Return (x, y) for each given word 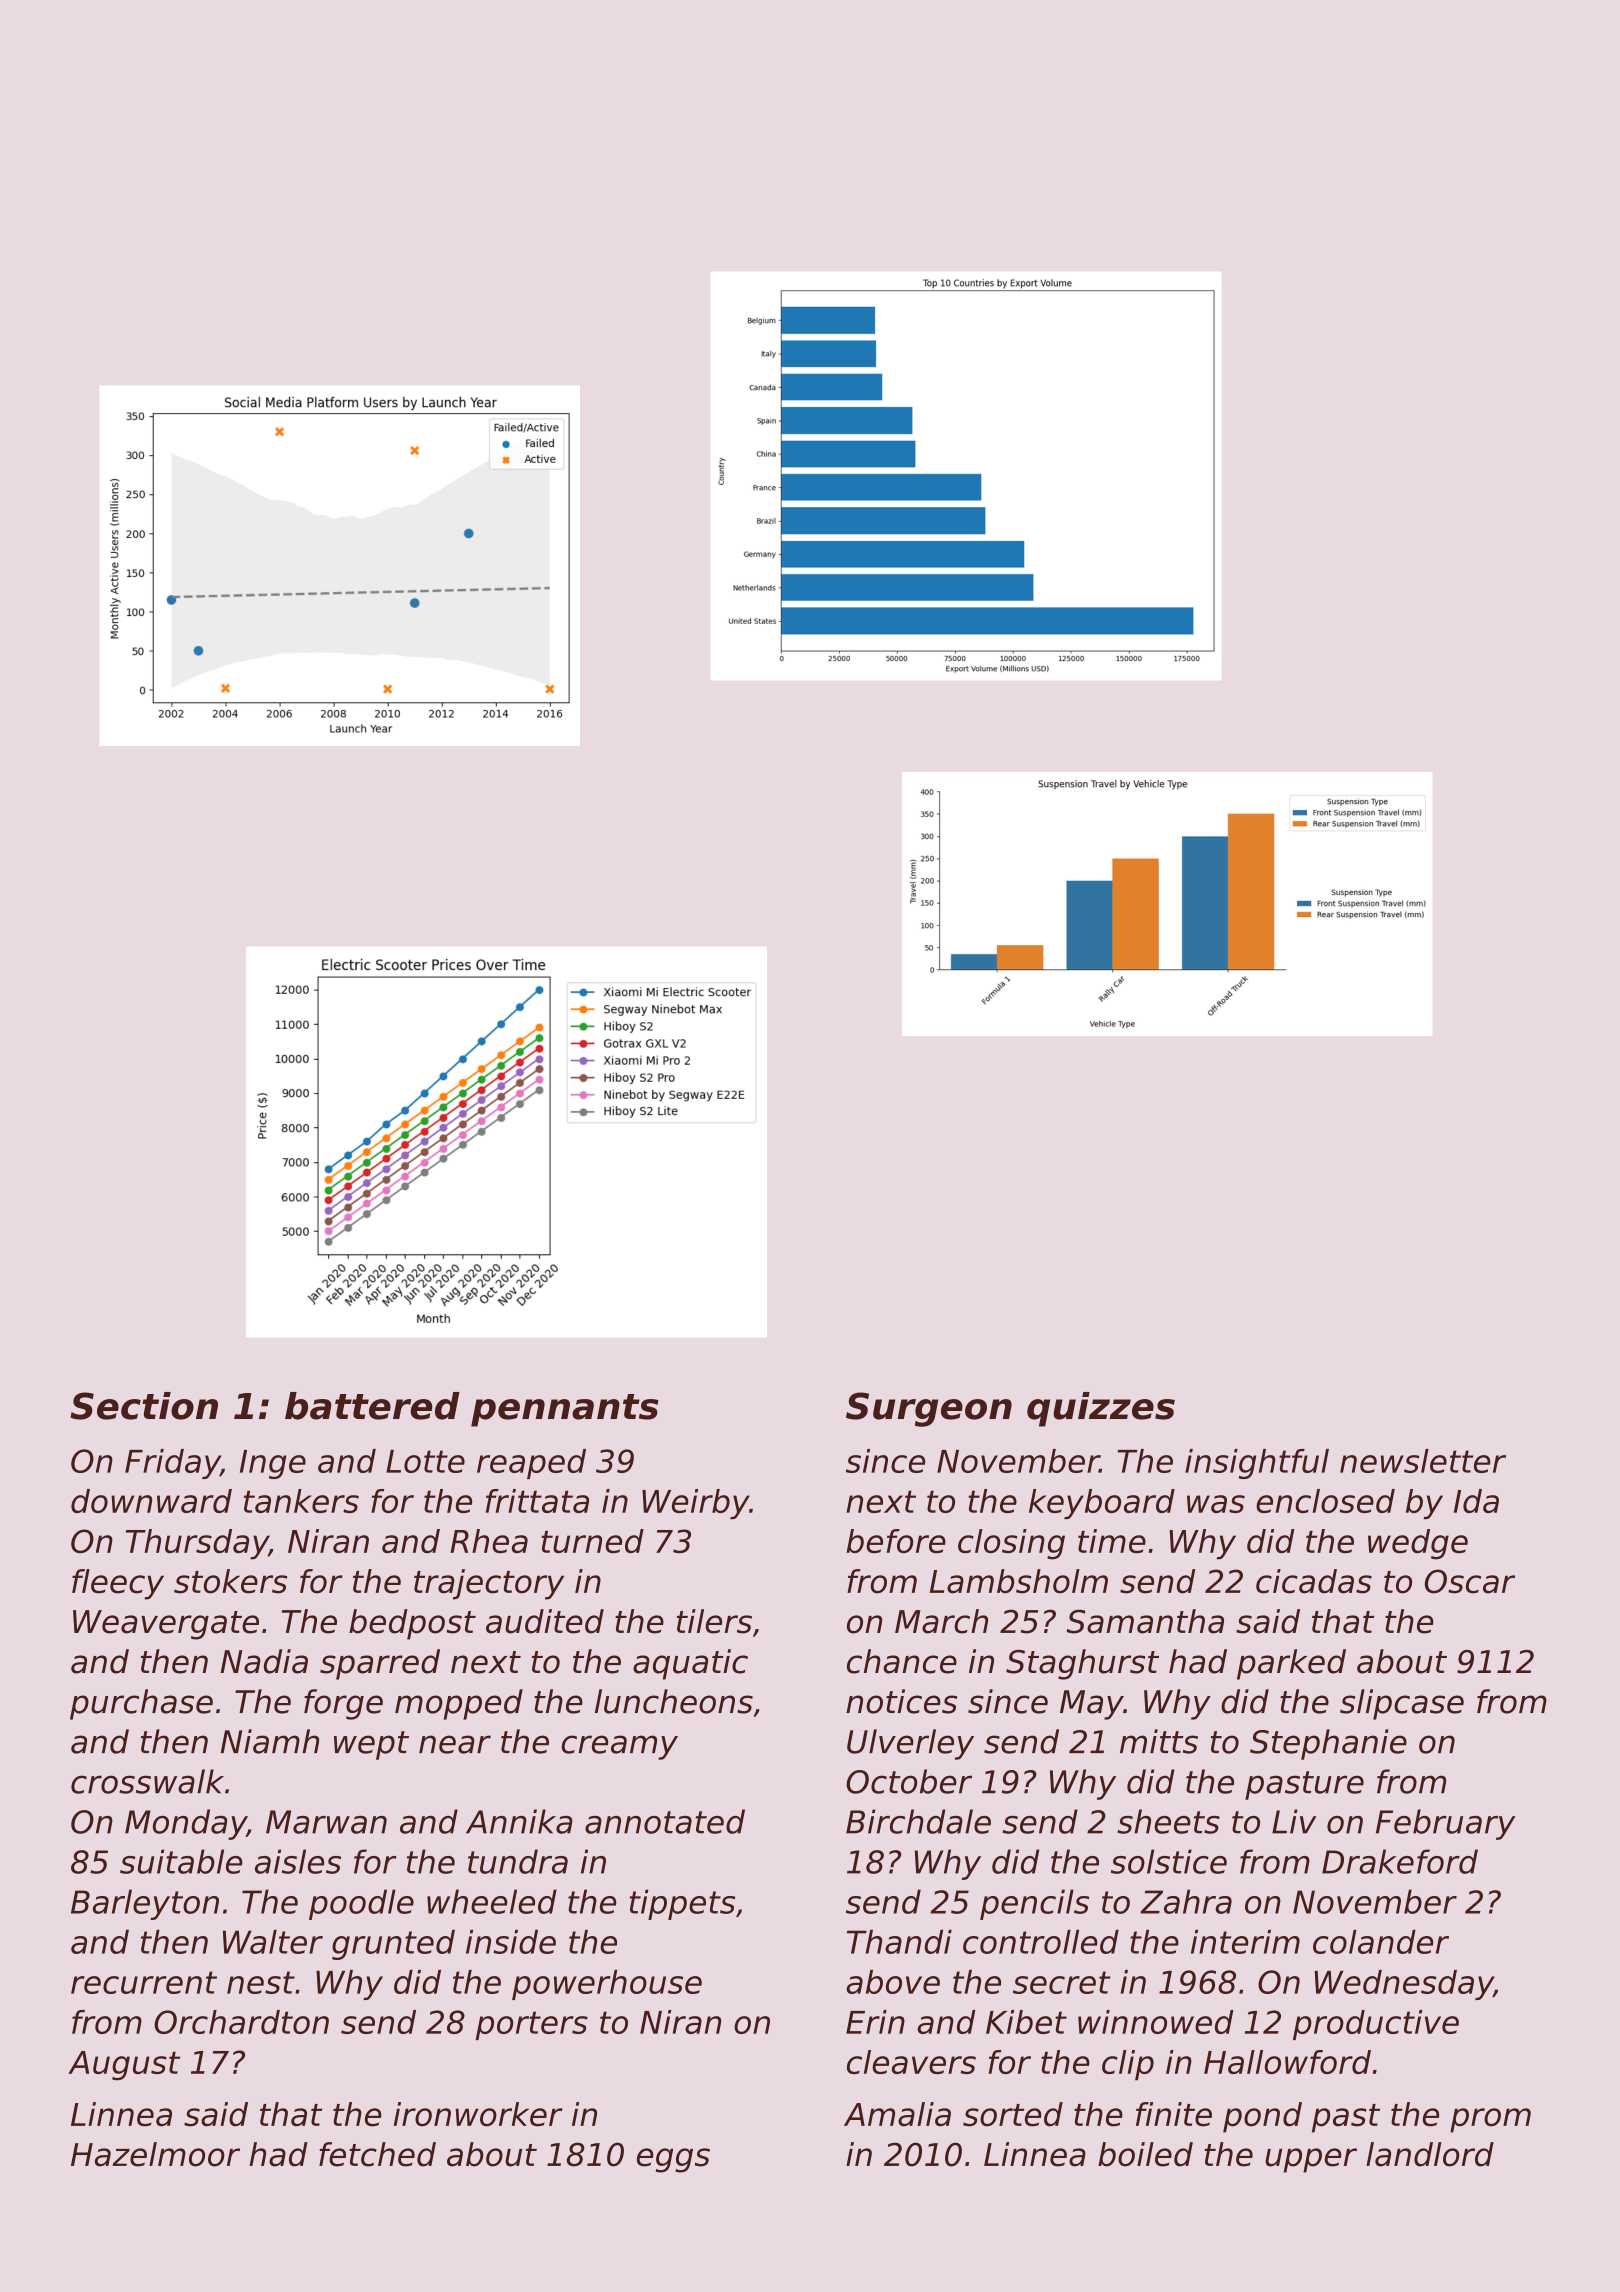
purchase (141, 1704)
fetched (377, 2154)
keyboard (1102, 1504)
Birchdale (918, 1821)
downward (151, 1501)
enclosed (1325, 1501)
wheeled (492, 1901)
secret (1062, 1982)
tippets (682, 1904)
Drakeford (1400, 1861)
